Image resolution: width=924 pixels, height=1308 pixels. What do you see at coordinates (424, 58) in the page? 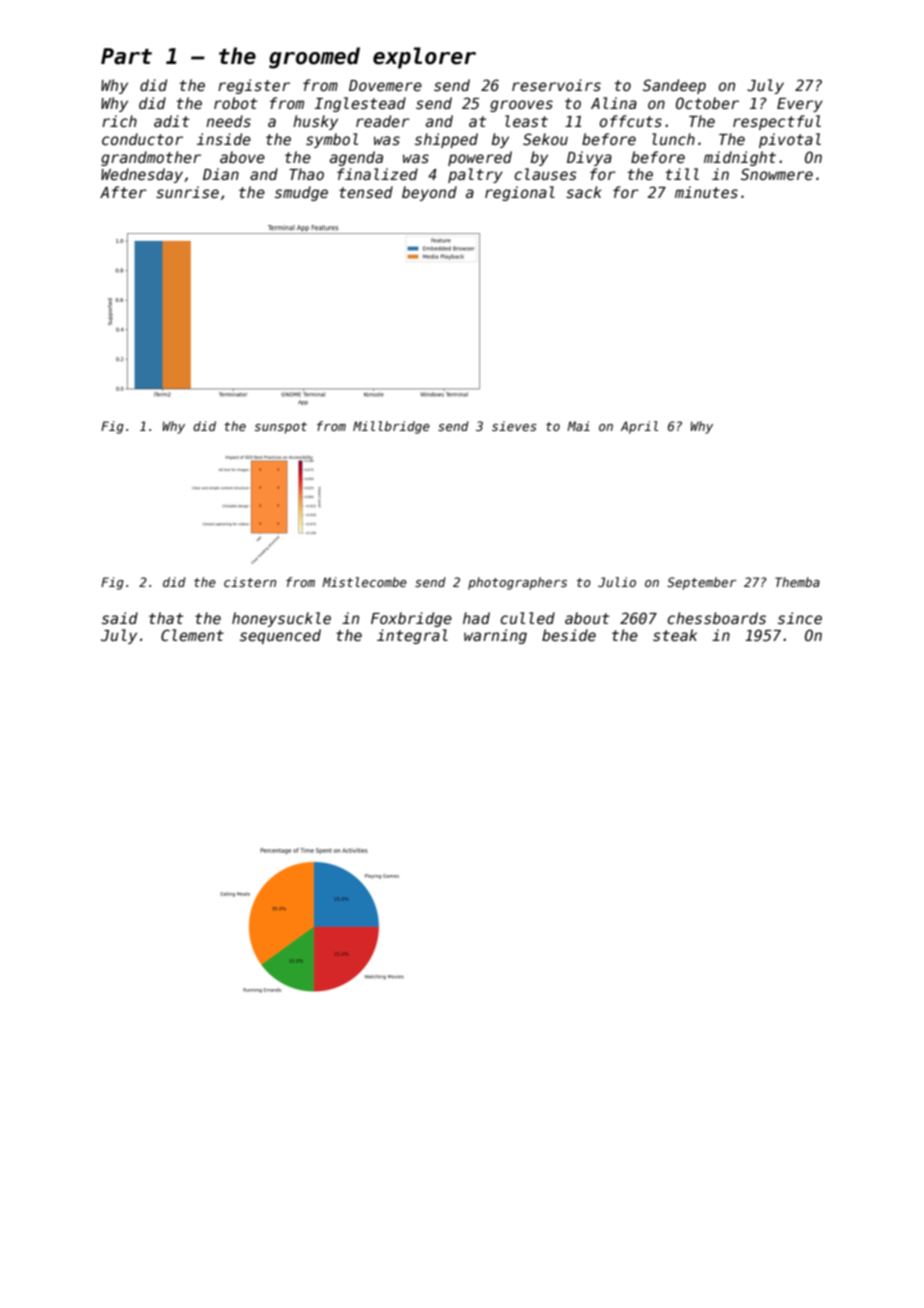
I see `explorer` at bounding box center [424, 58].
